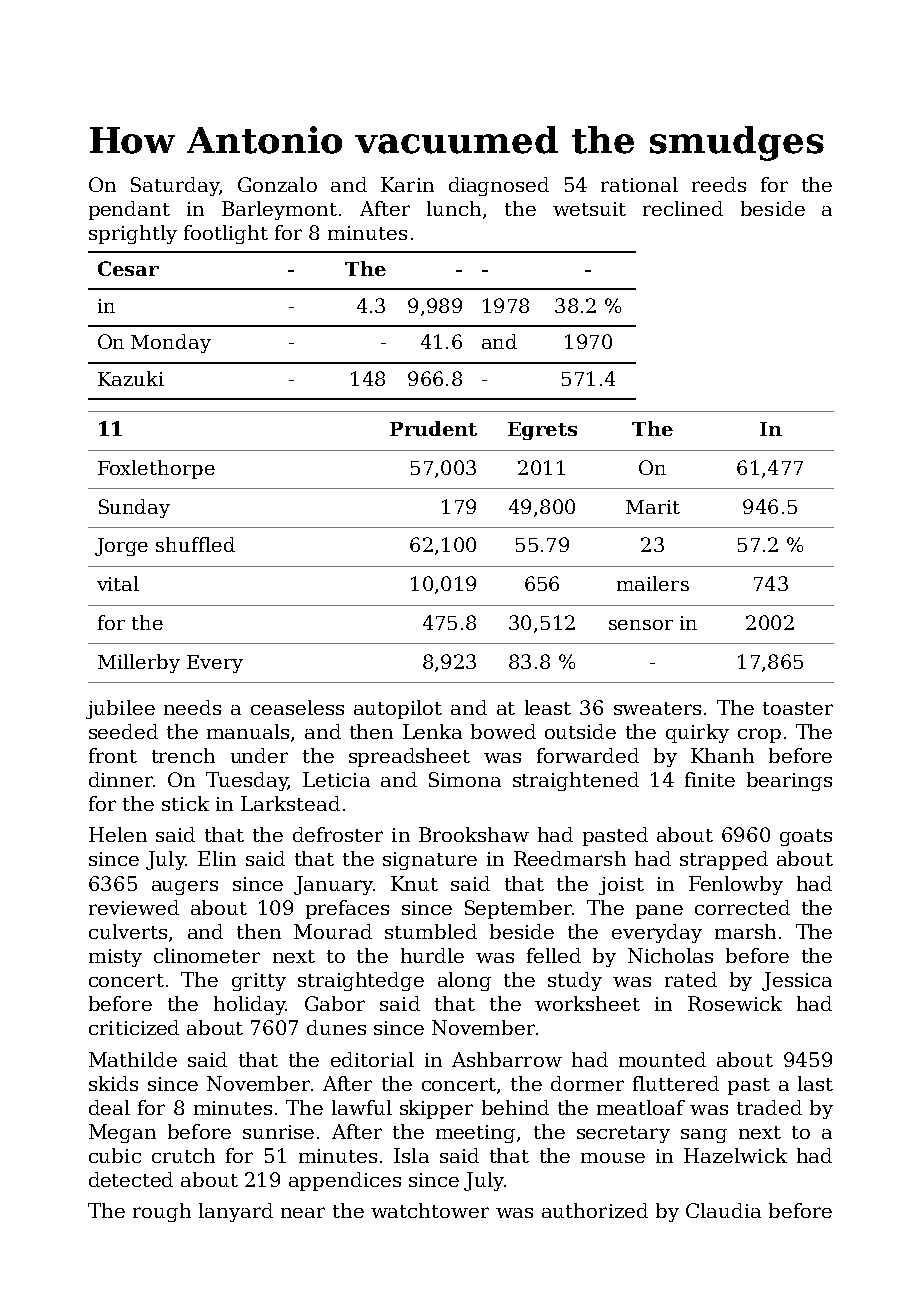  What do you see at coordinates (109, 1107) in the screenshot?
I see `deal` at bounding box center [109, 1107].
